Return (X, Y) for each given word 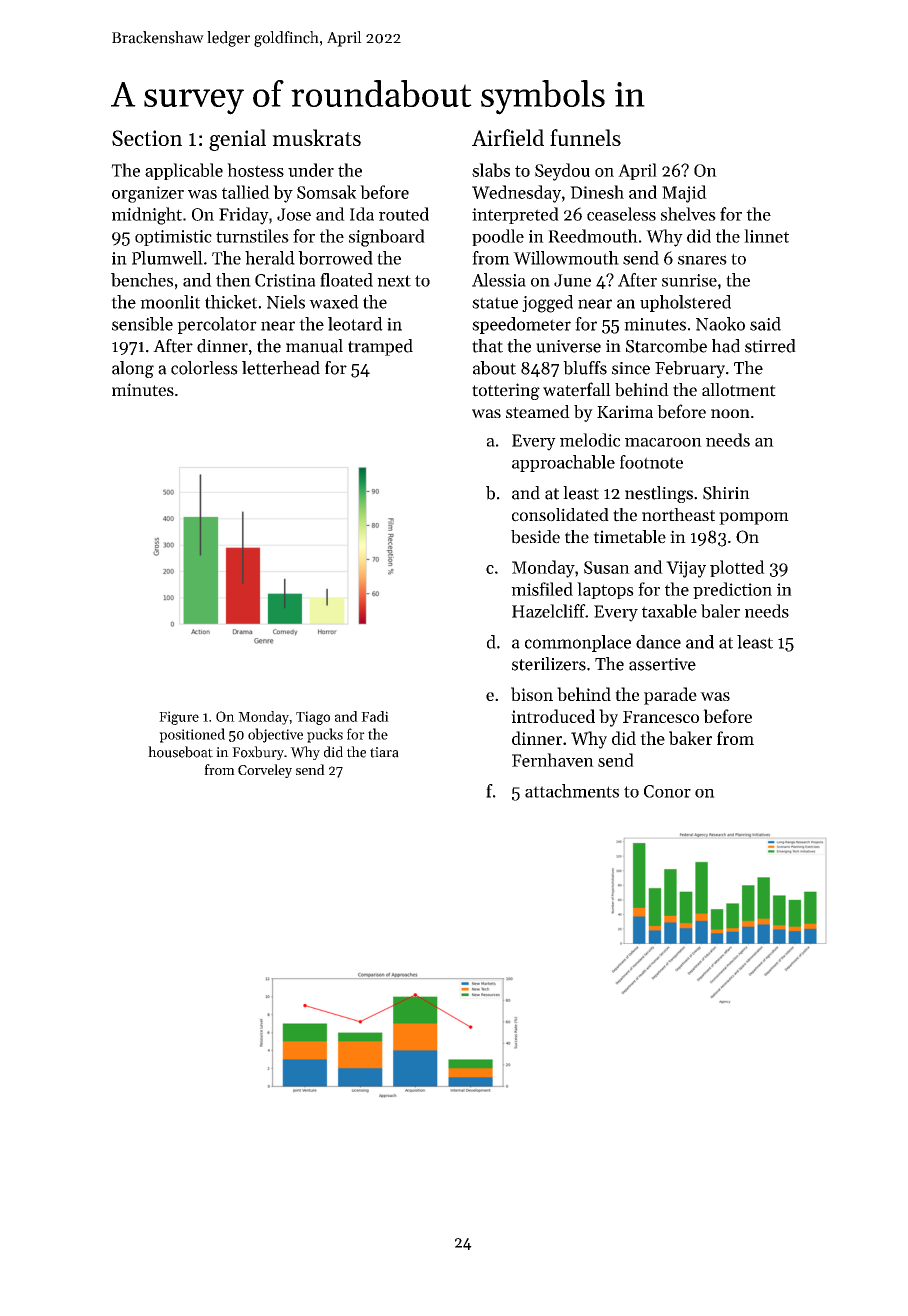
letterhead (281, 368)
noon (730, 414)
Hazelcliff (548, 611)
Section (147, 138)
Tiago (313, 718)
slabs (491, 170)
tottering (506, 391)
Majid (684, 194)
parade (670, 696)
